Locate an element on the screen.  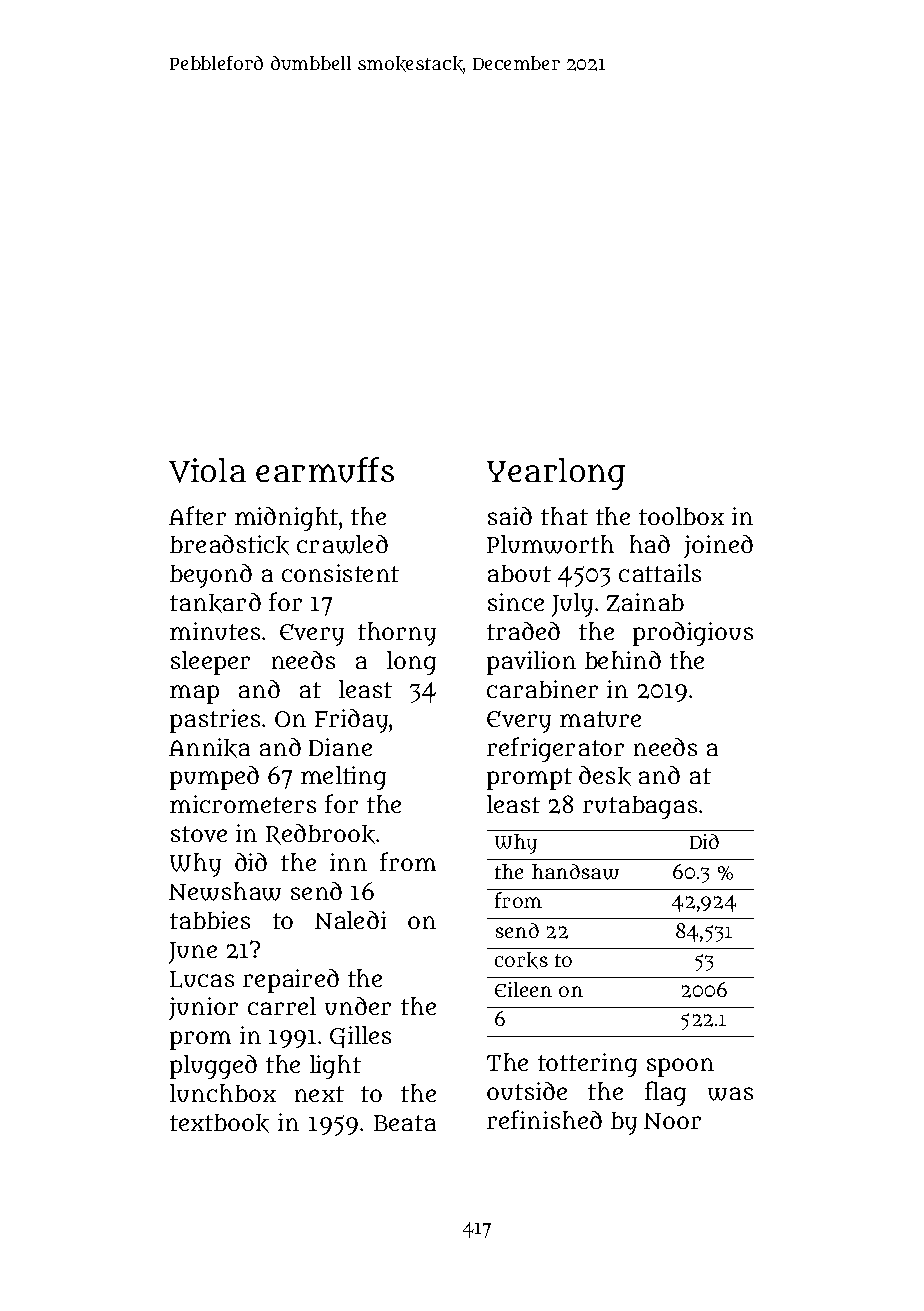
Viola is located at coordinates (207, 470).
